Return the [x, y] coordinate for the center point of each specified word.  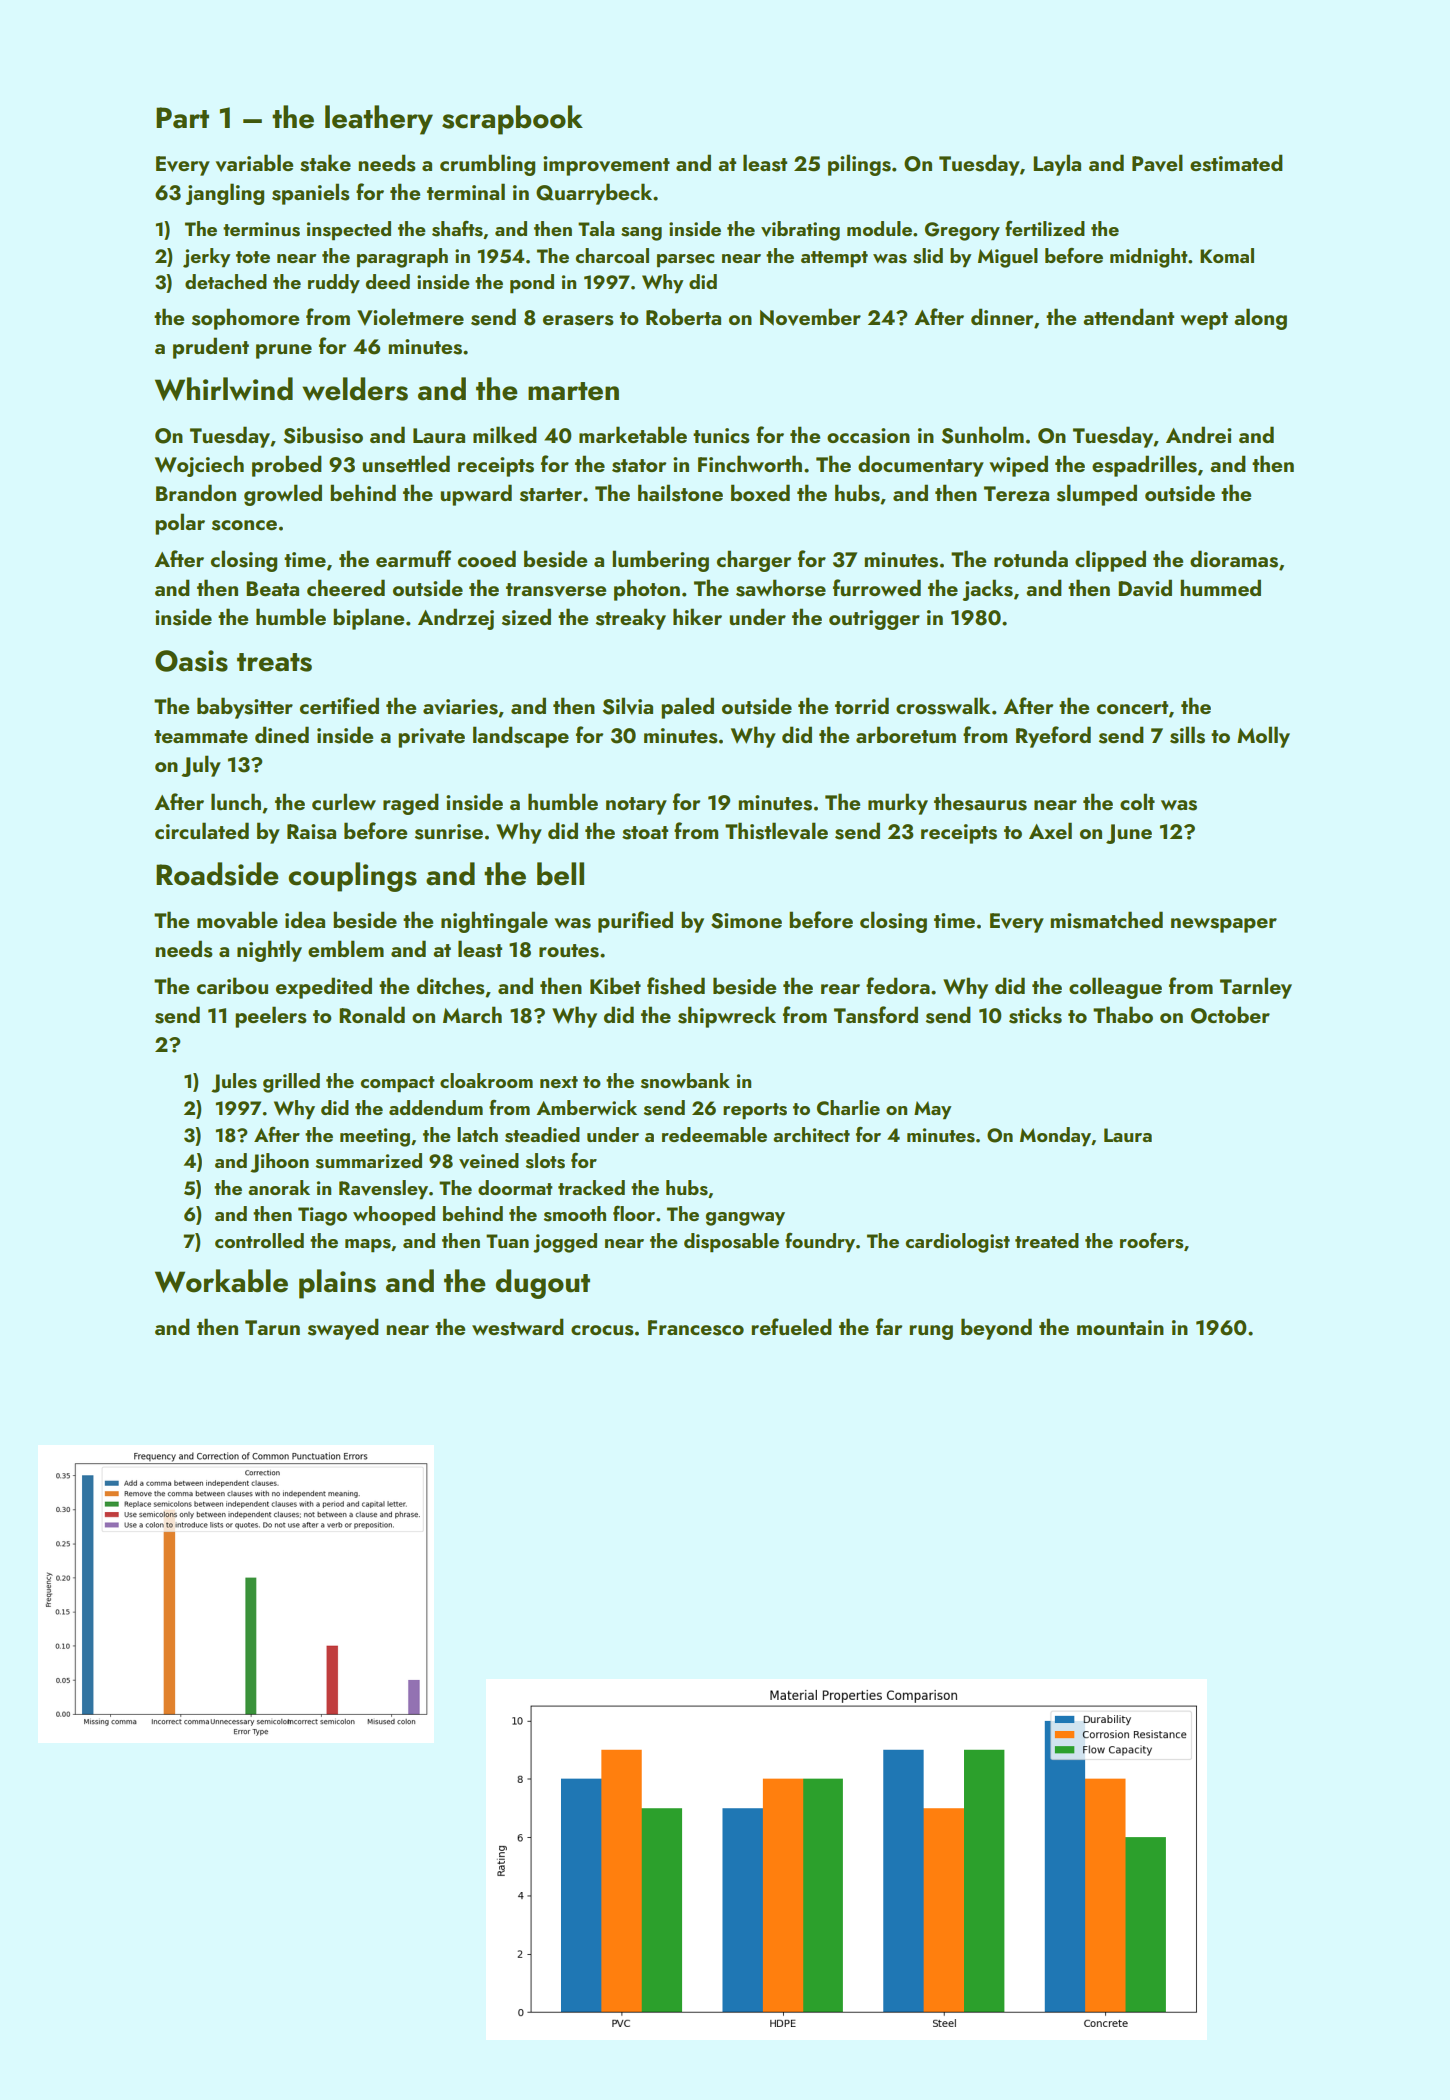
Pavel [1157, 163]
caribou [232, 985]
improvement [606, 166]
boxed [760, 492]
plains [337, 1284]
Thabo [1123, 1014]
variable [254, 163]
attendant [1128, 316]
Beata [272, 588]
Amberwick [586, 1107]
